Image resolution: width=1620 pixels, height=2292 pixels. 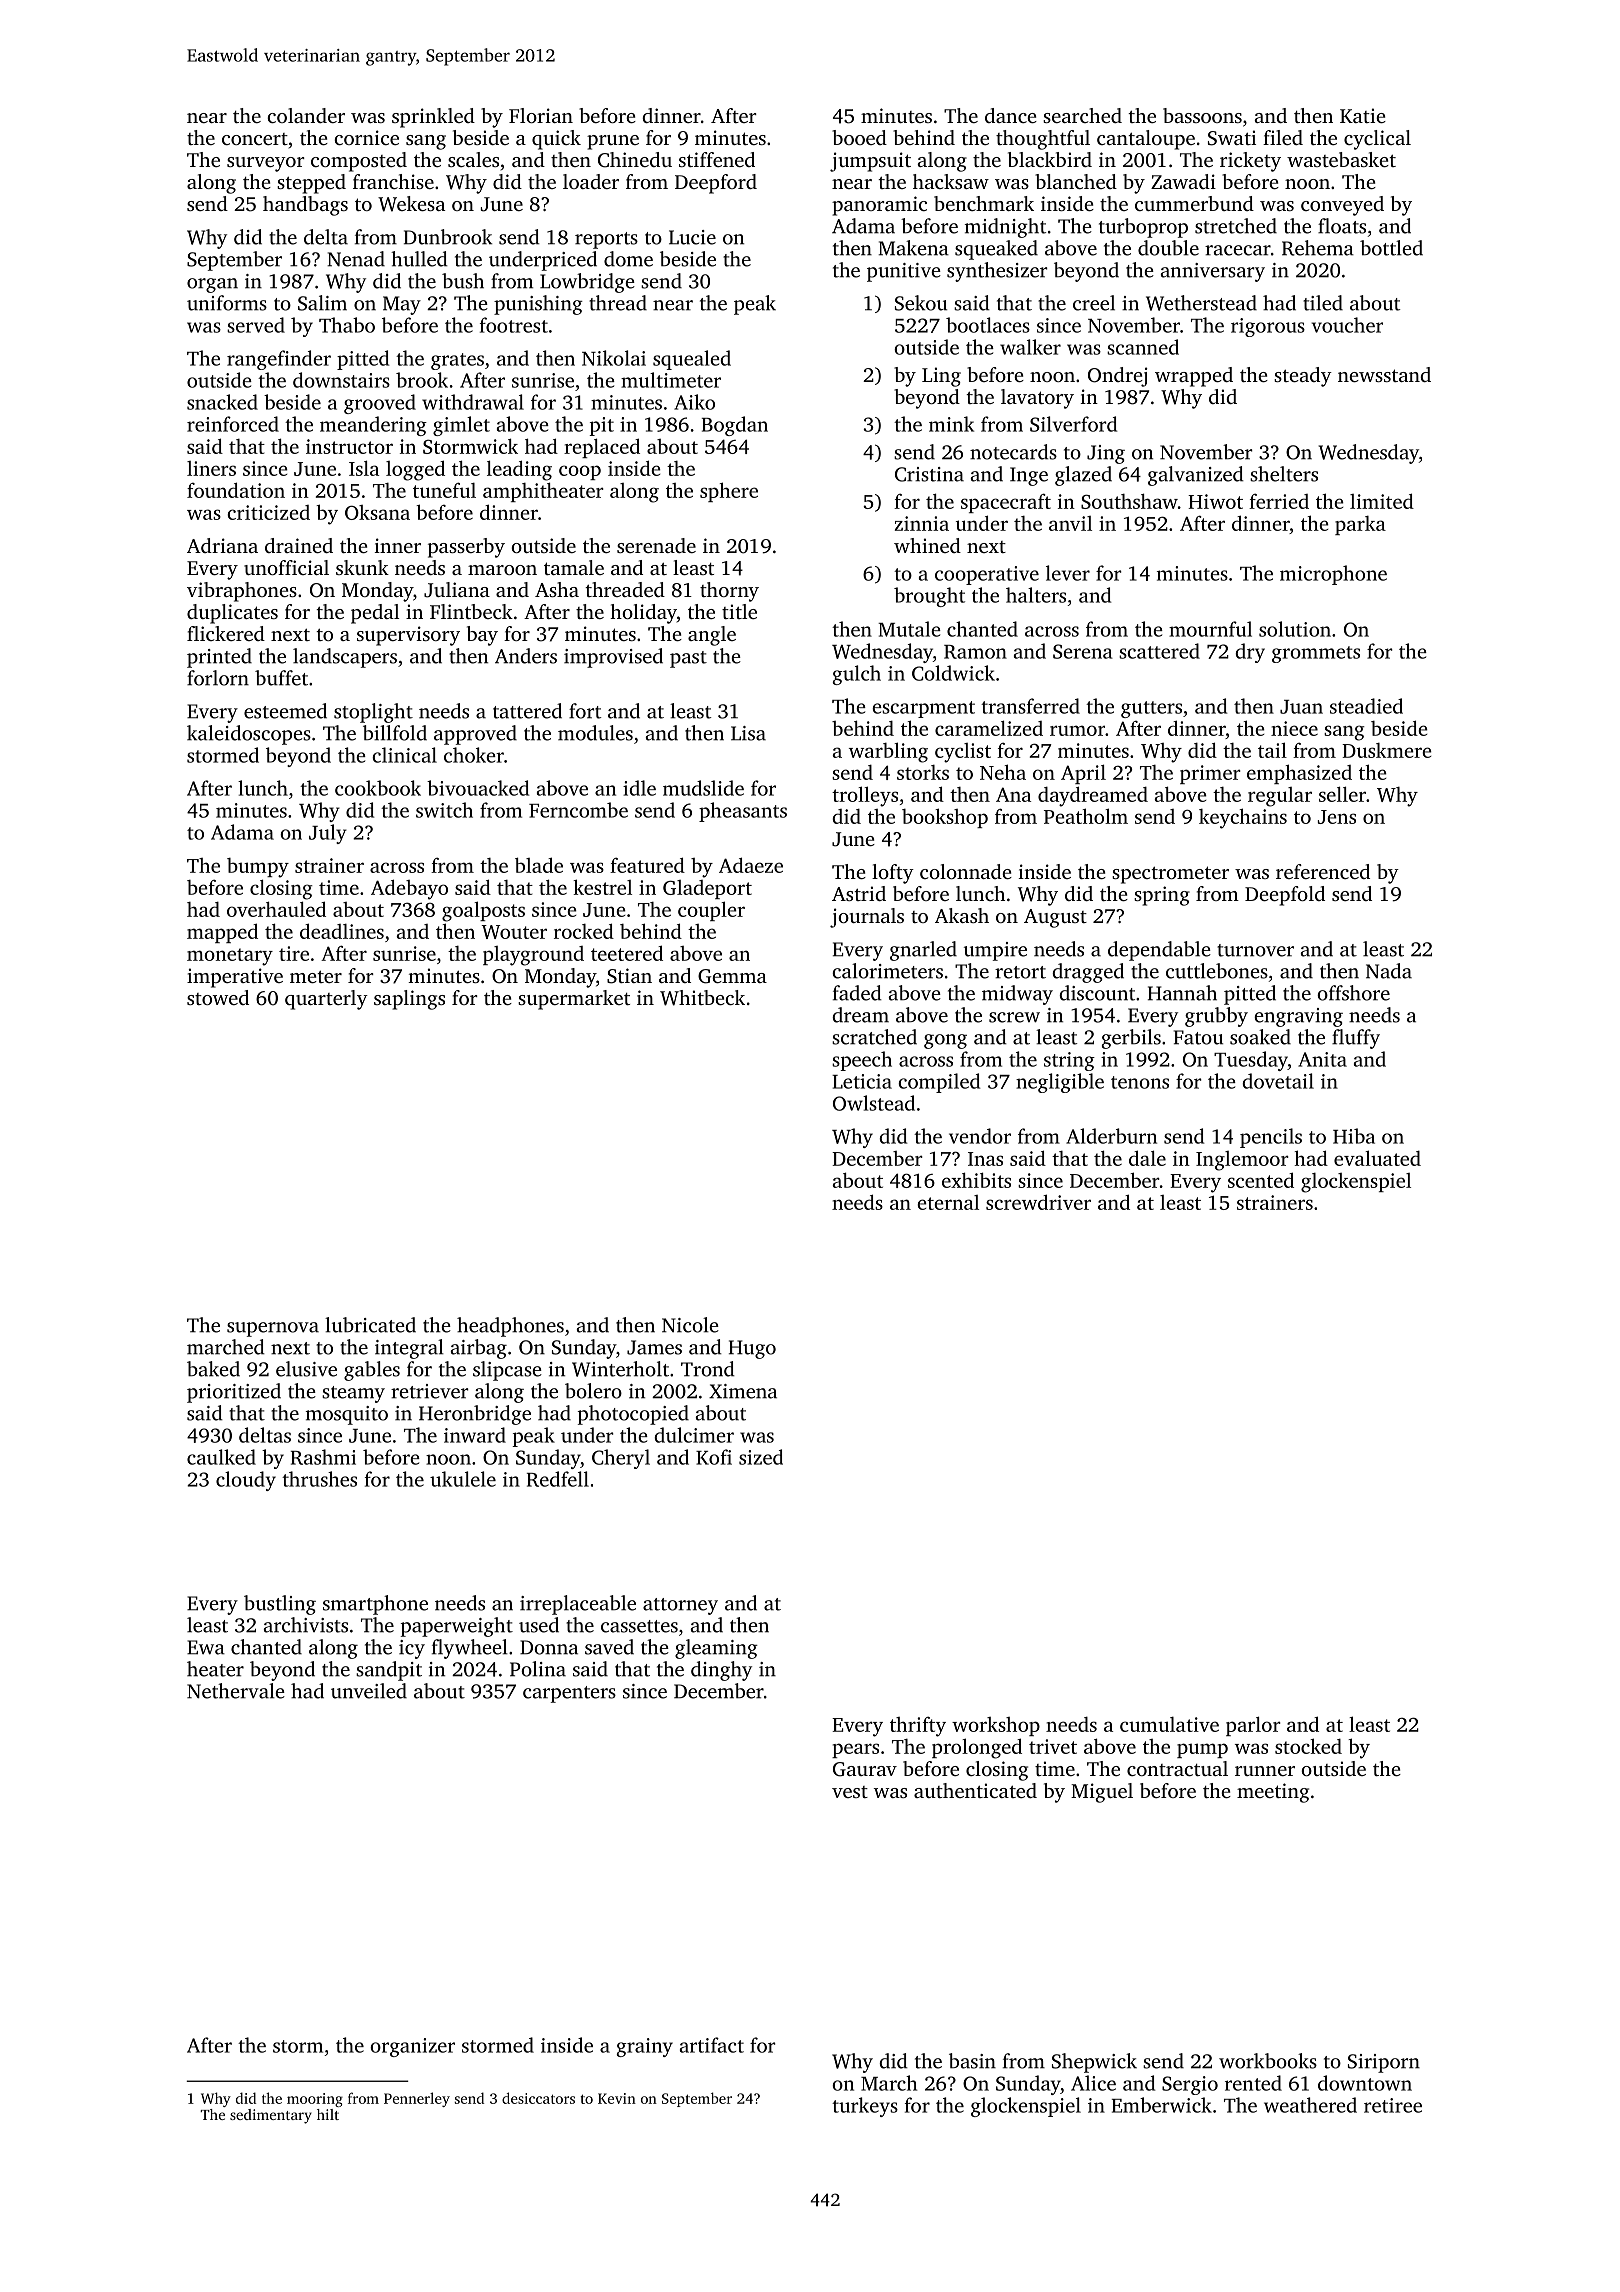 I want to click on Emberwick, so click(x=1162, y=2105).
